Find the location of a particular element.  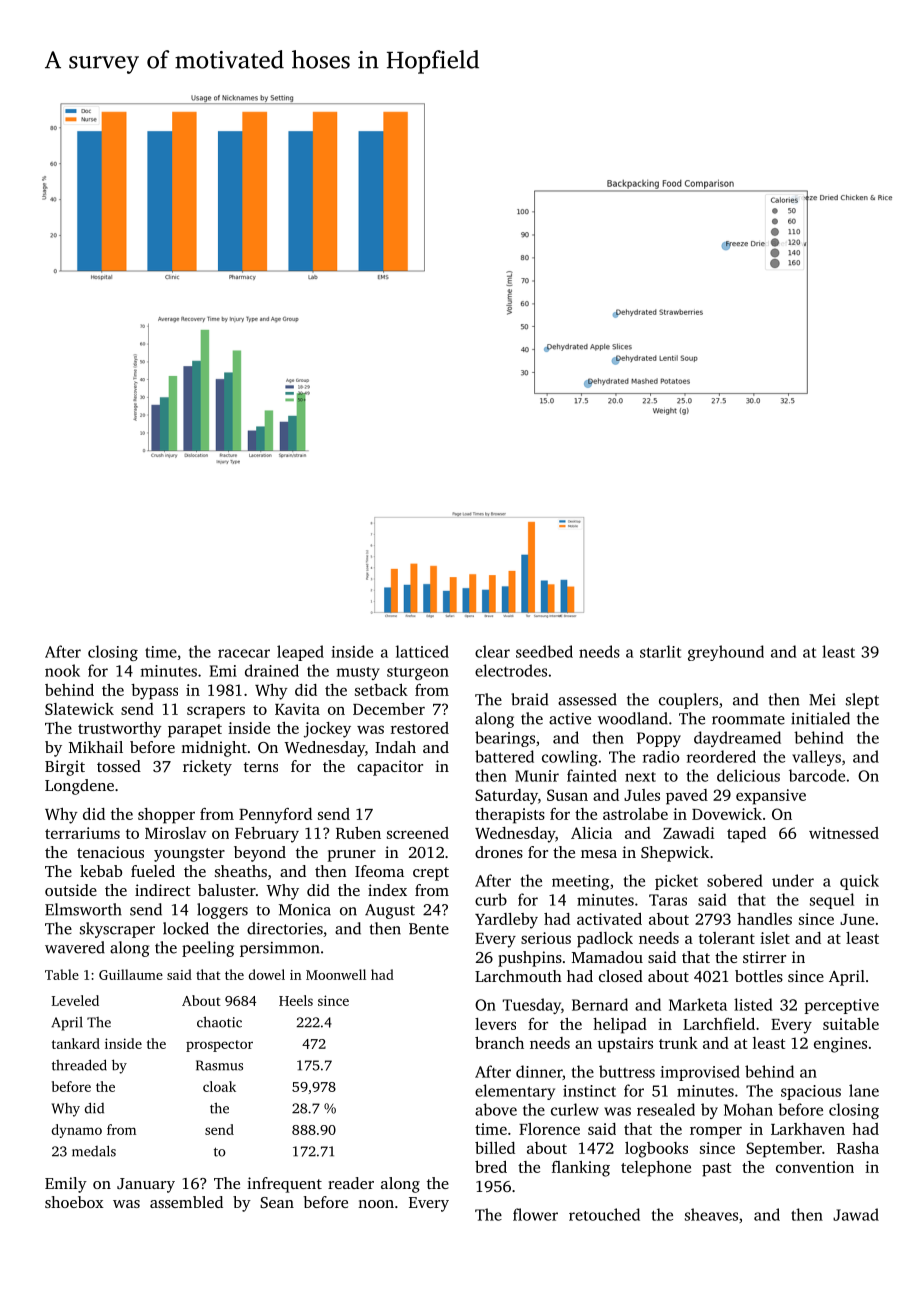

Shepwick is located at coordinates (675, 854).
